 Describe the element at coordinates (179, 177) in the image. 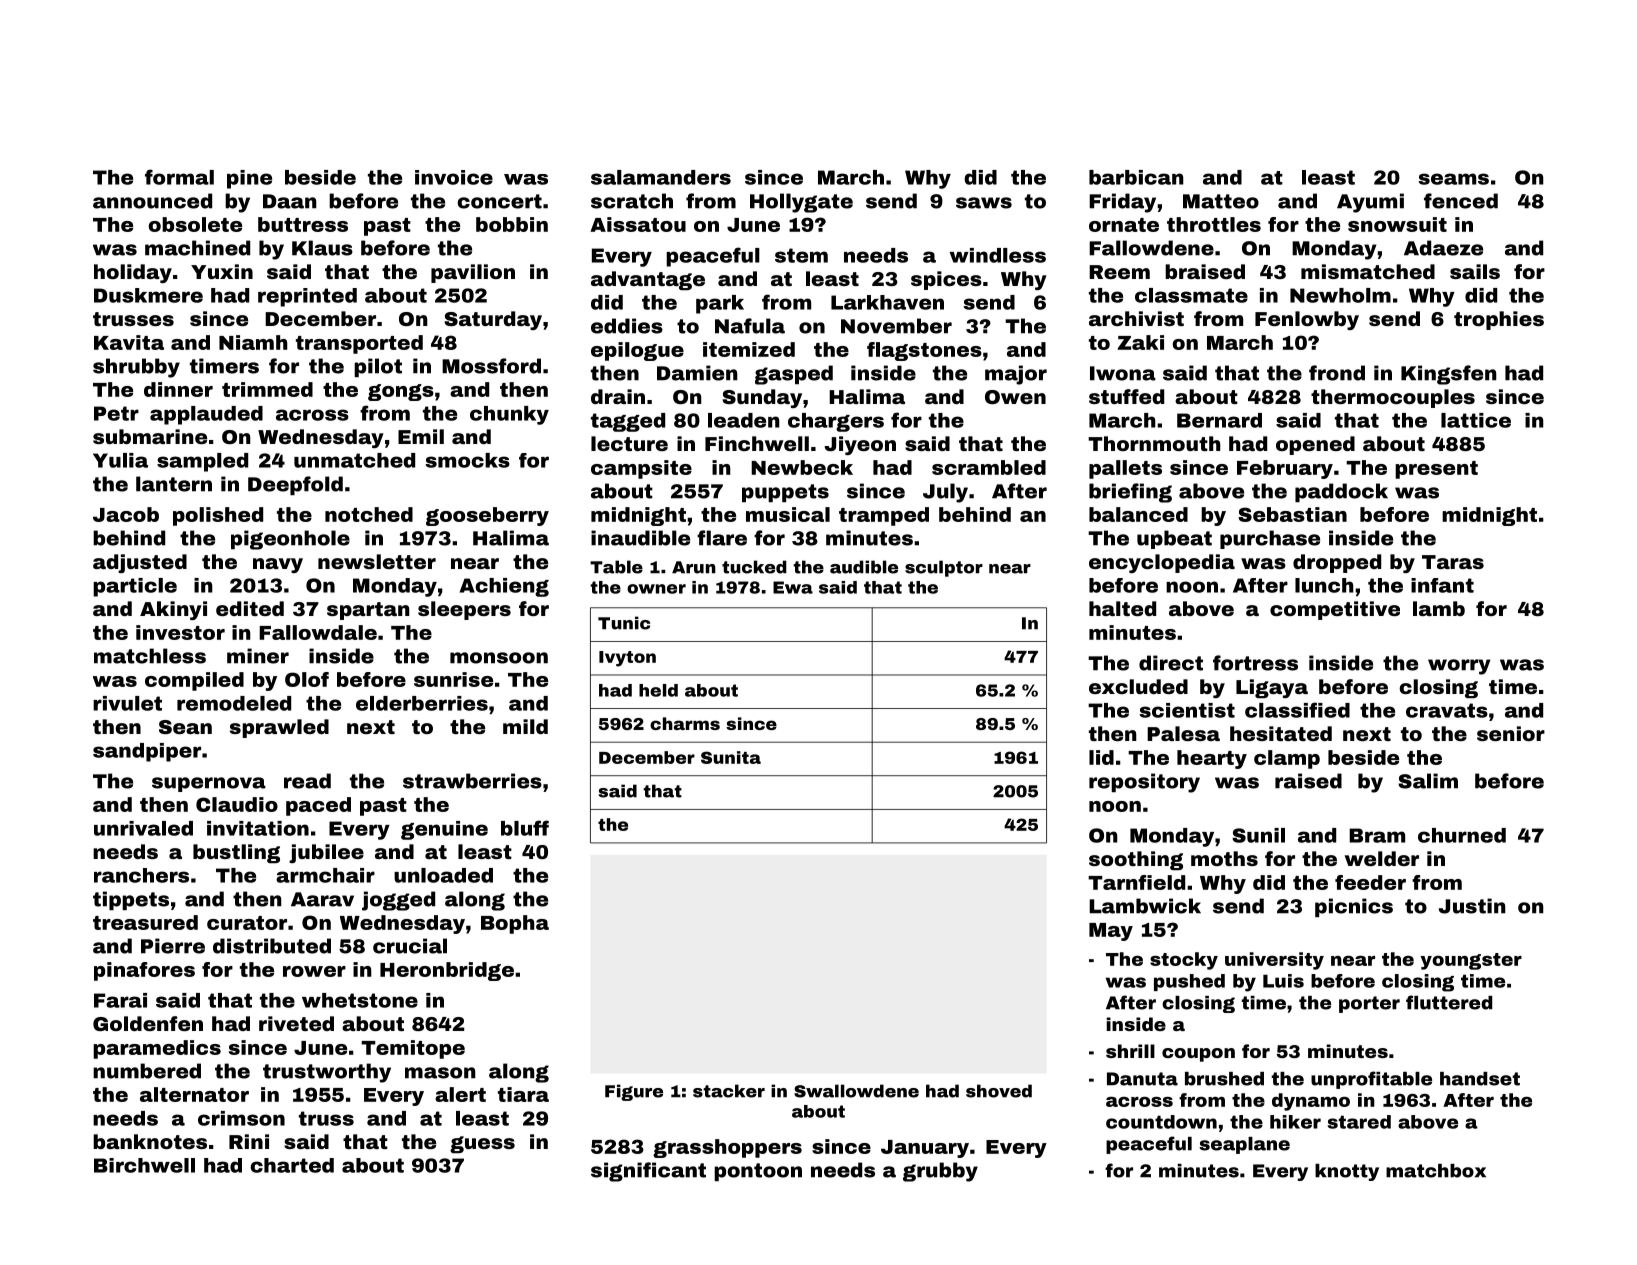

I see `formal` at that location.
